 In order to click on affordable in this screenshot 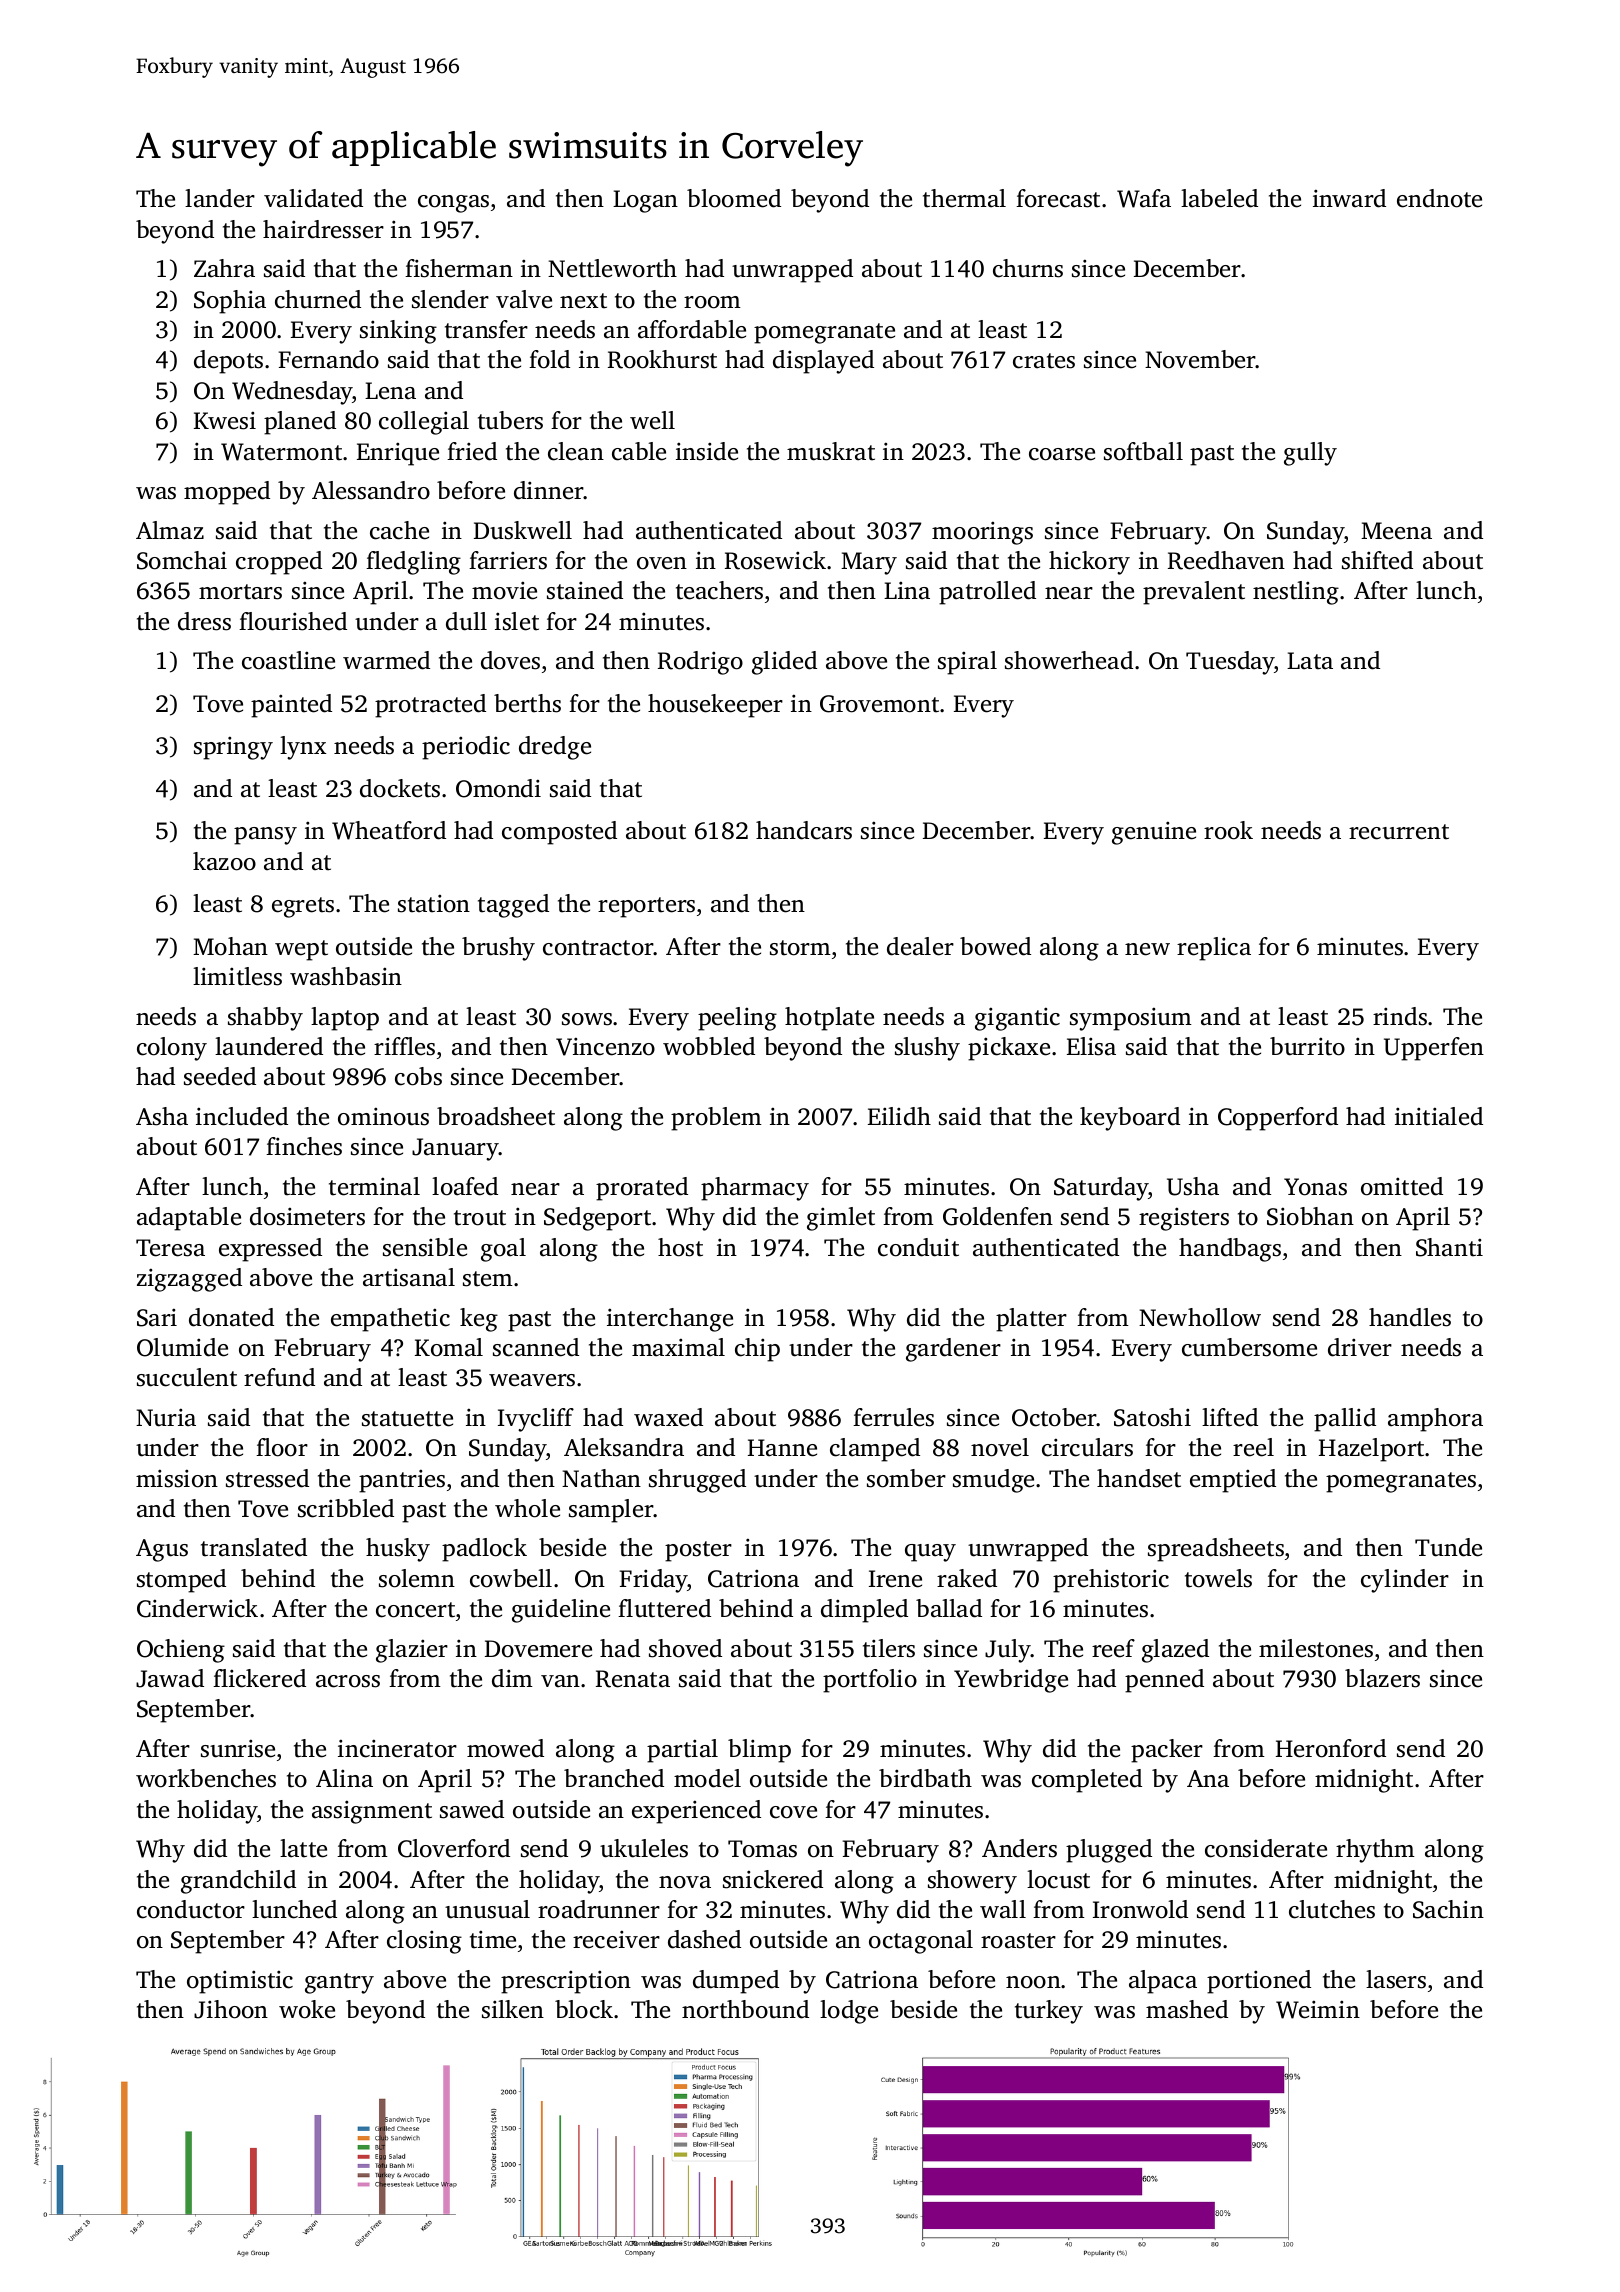, I will do `click(692, 329)`.
